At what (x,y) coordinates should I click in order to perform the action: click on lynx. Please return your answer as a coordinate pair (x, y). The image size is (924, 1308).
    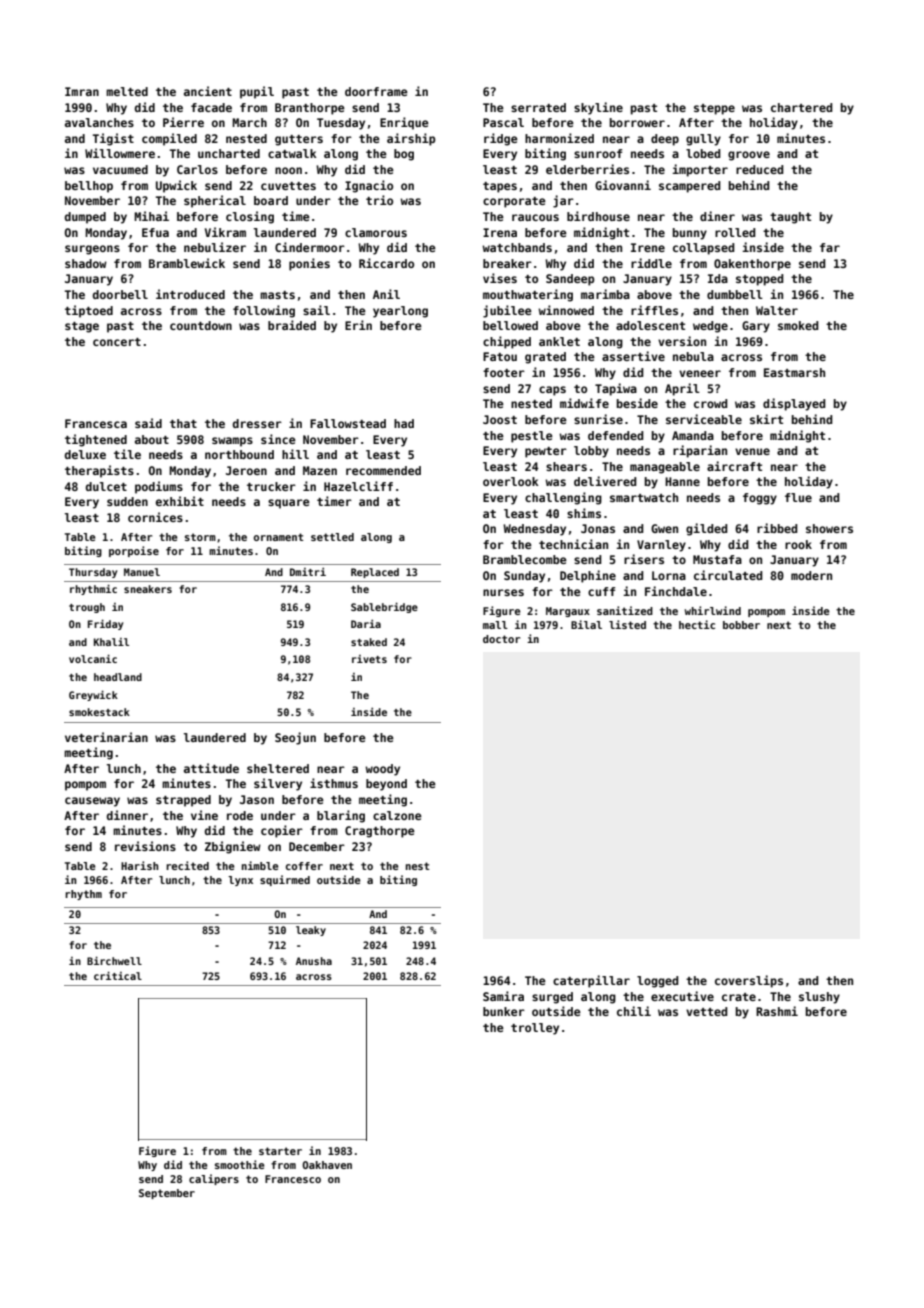
    Looking at the image, I should click on (240, 881).
